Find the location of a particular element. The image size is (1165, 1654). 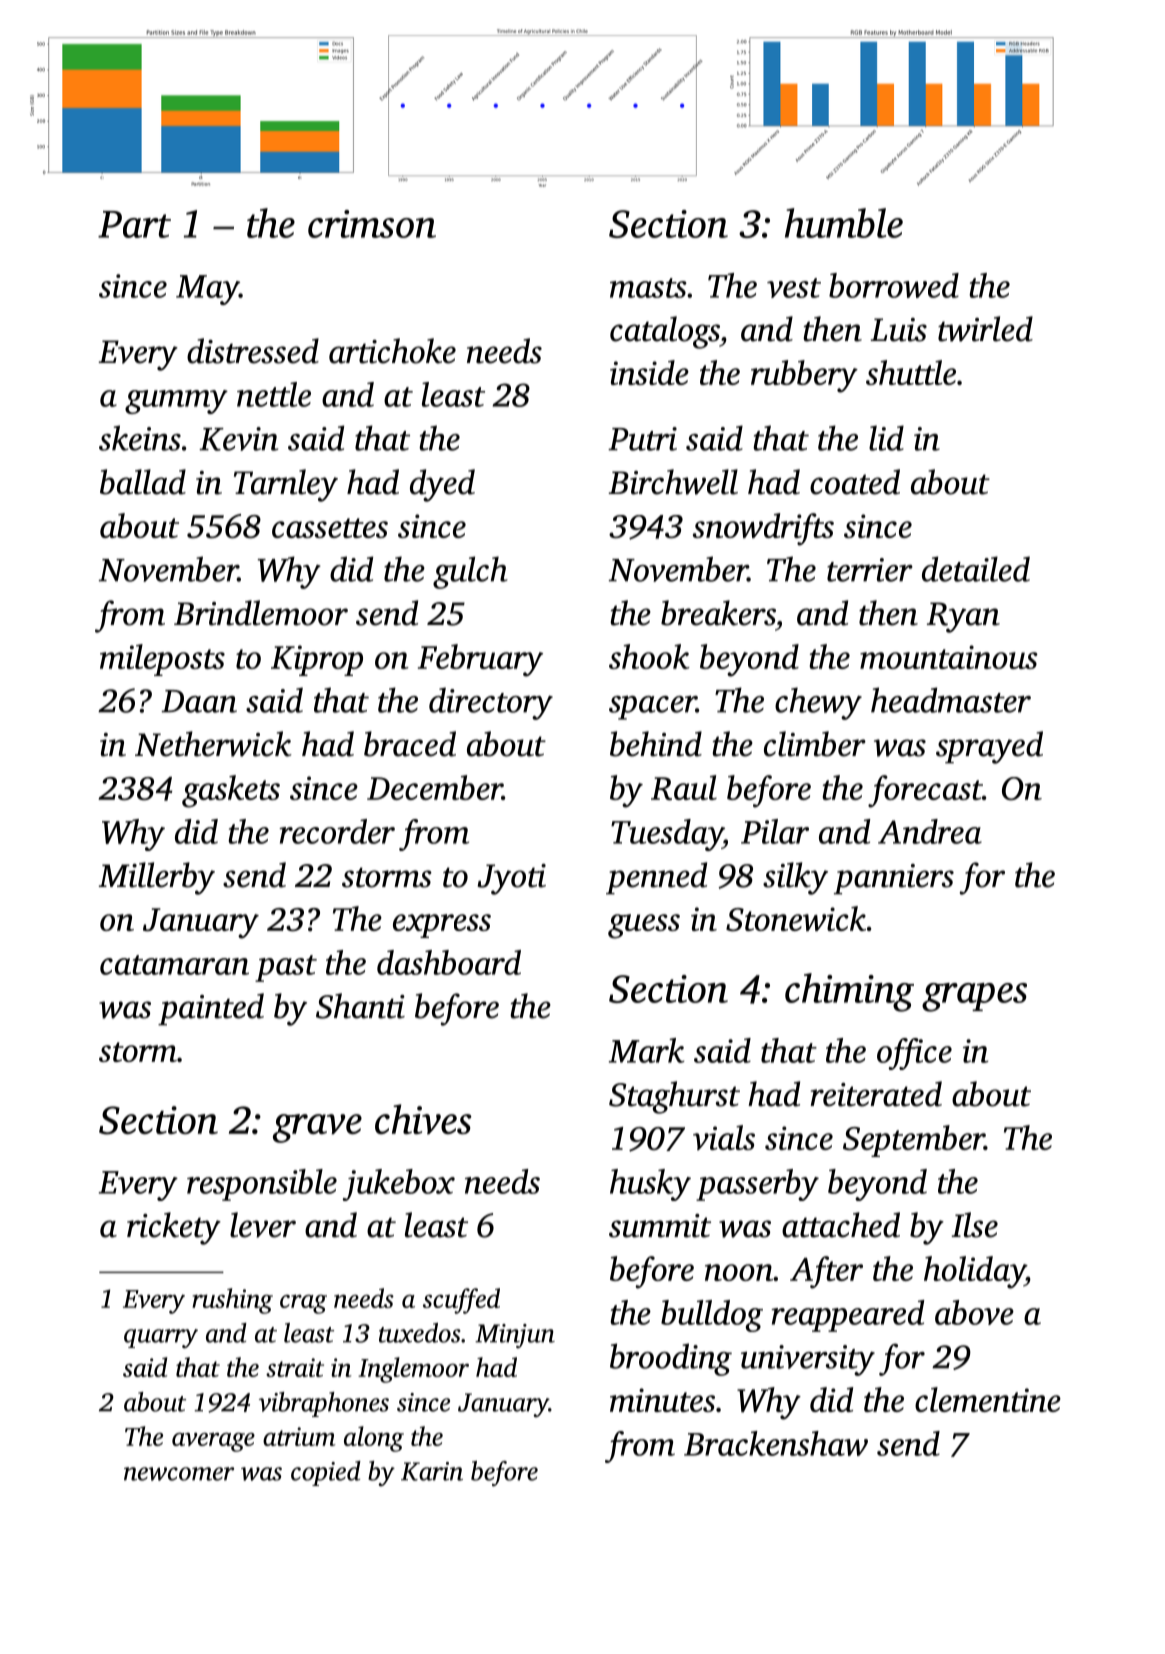

gummy is located at coordinates (176, 402).
